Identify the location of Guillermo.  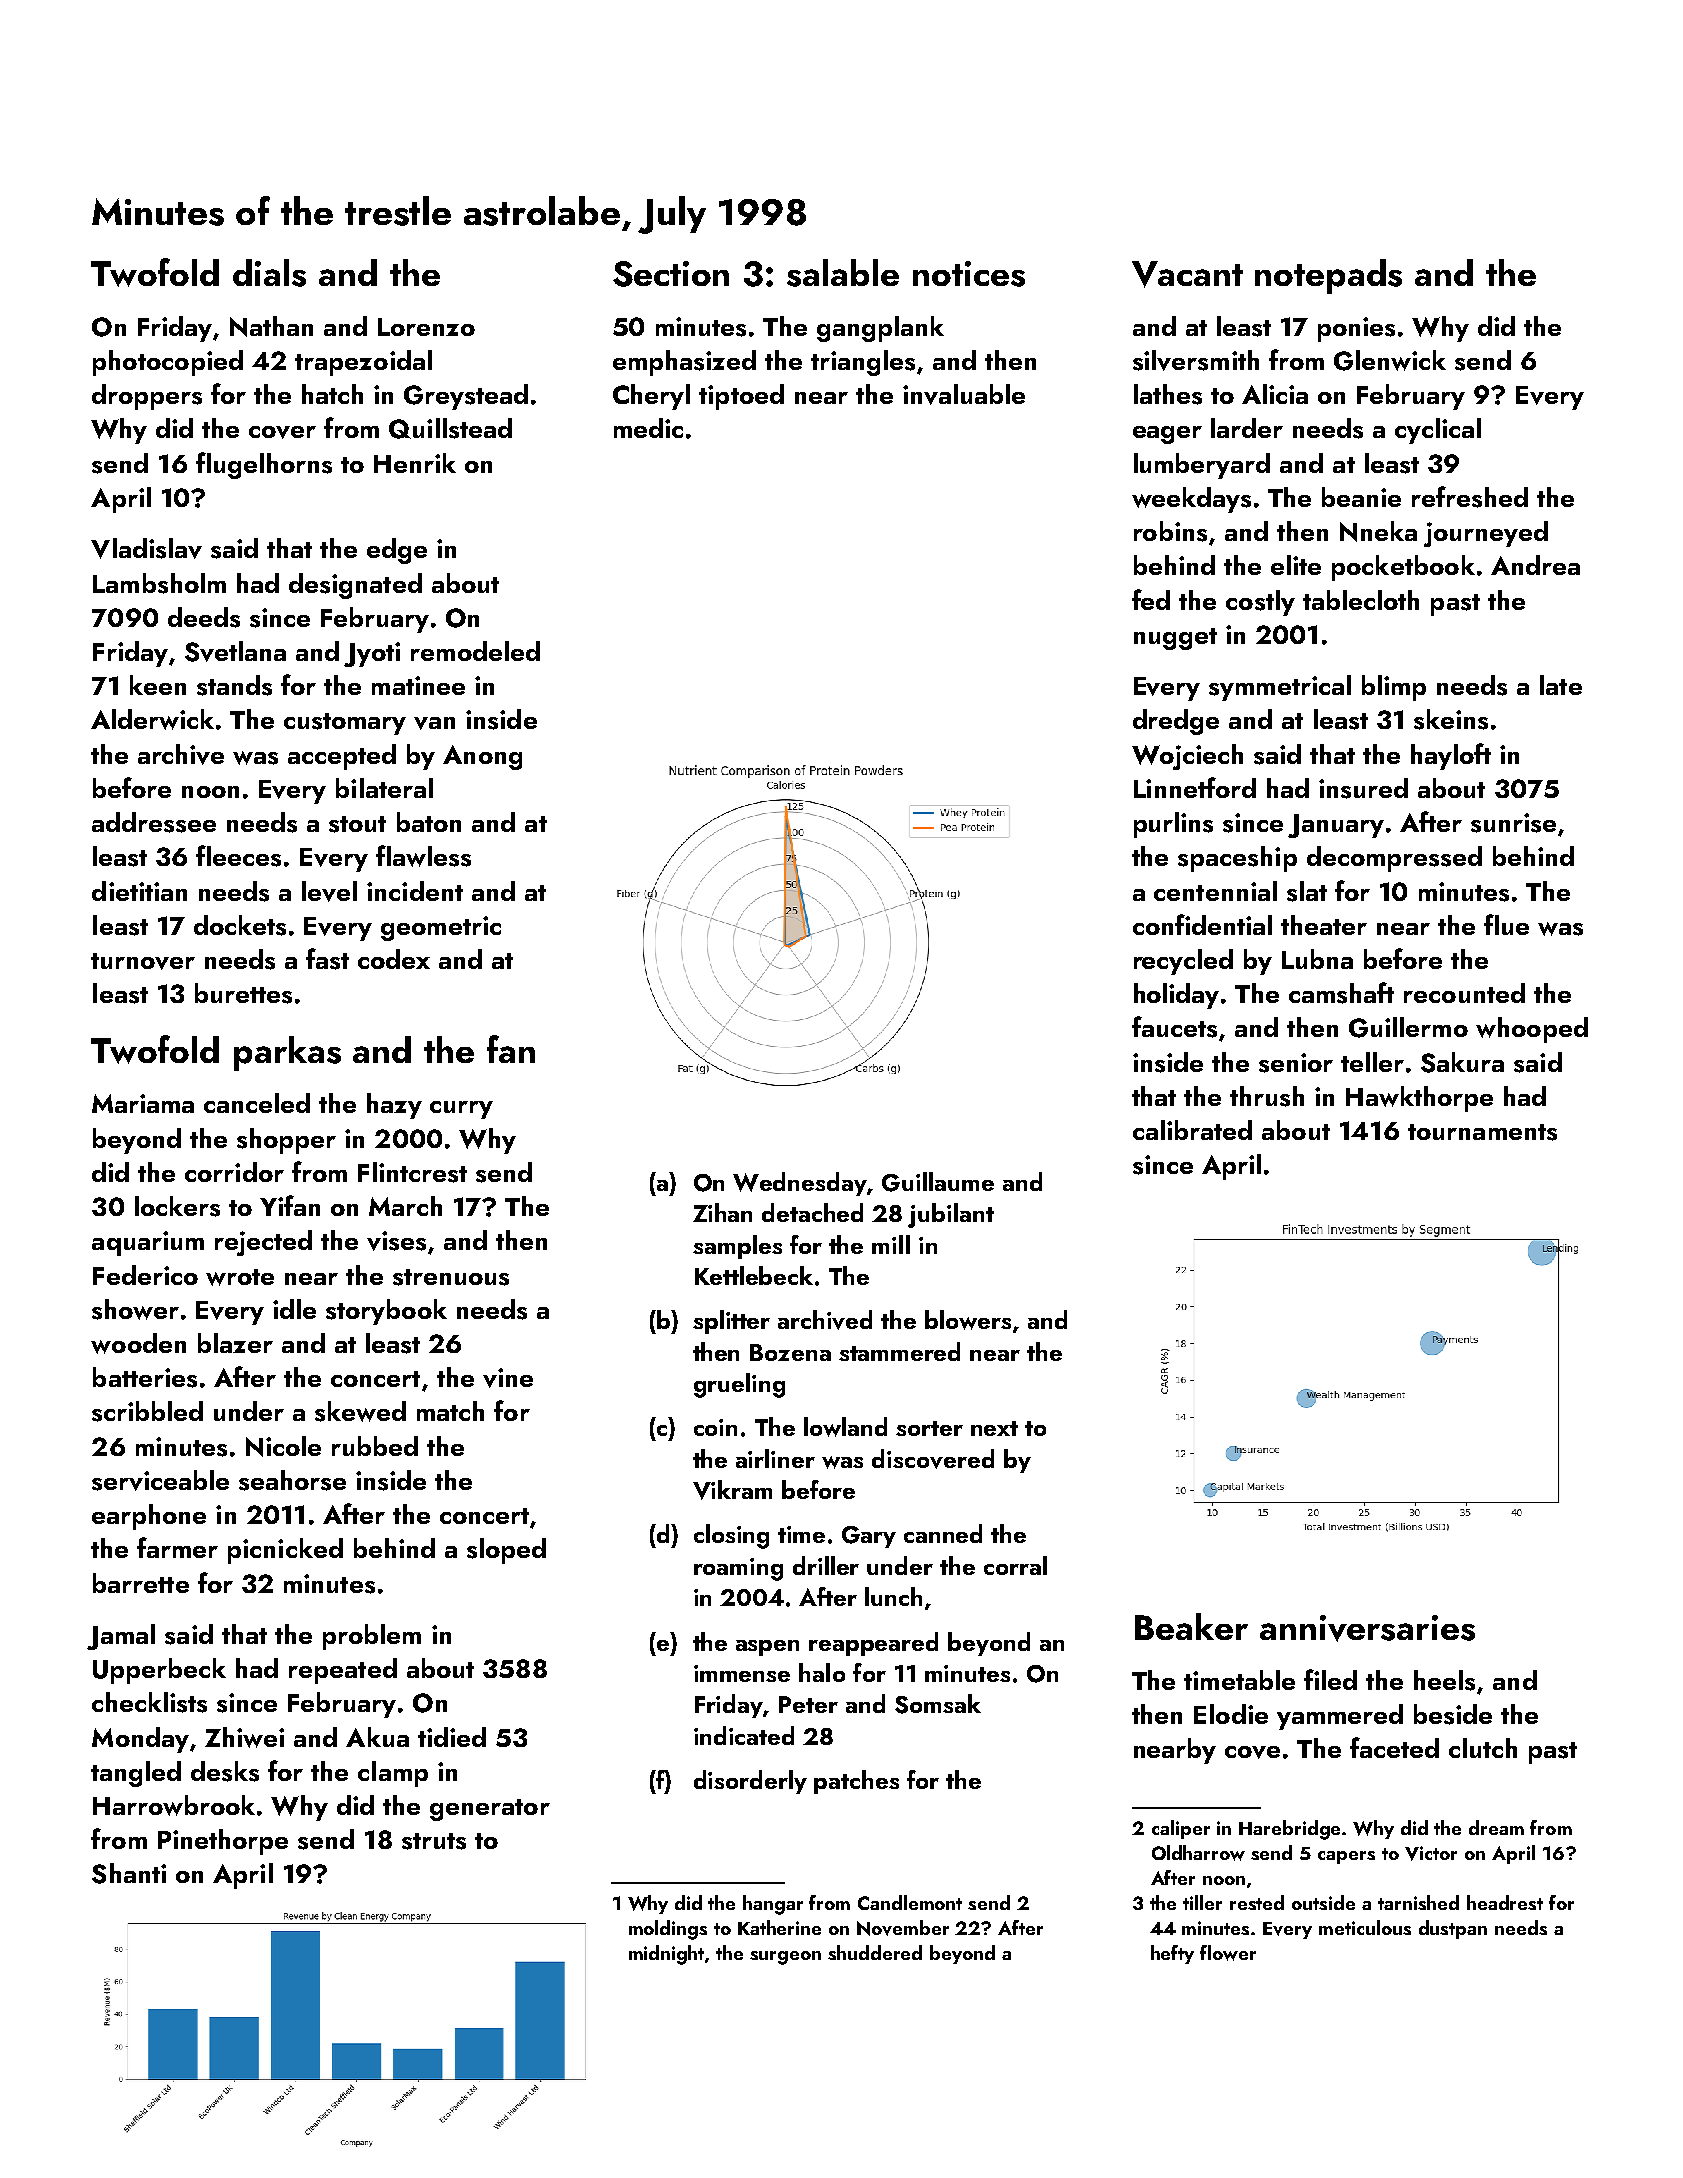
(1408, 1027).
